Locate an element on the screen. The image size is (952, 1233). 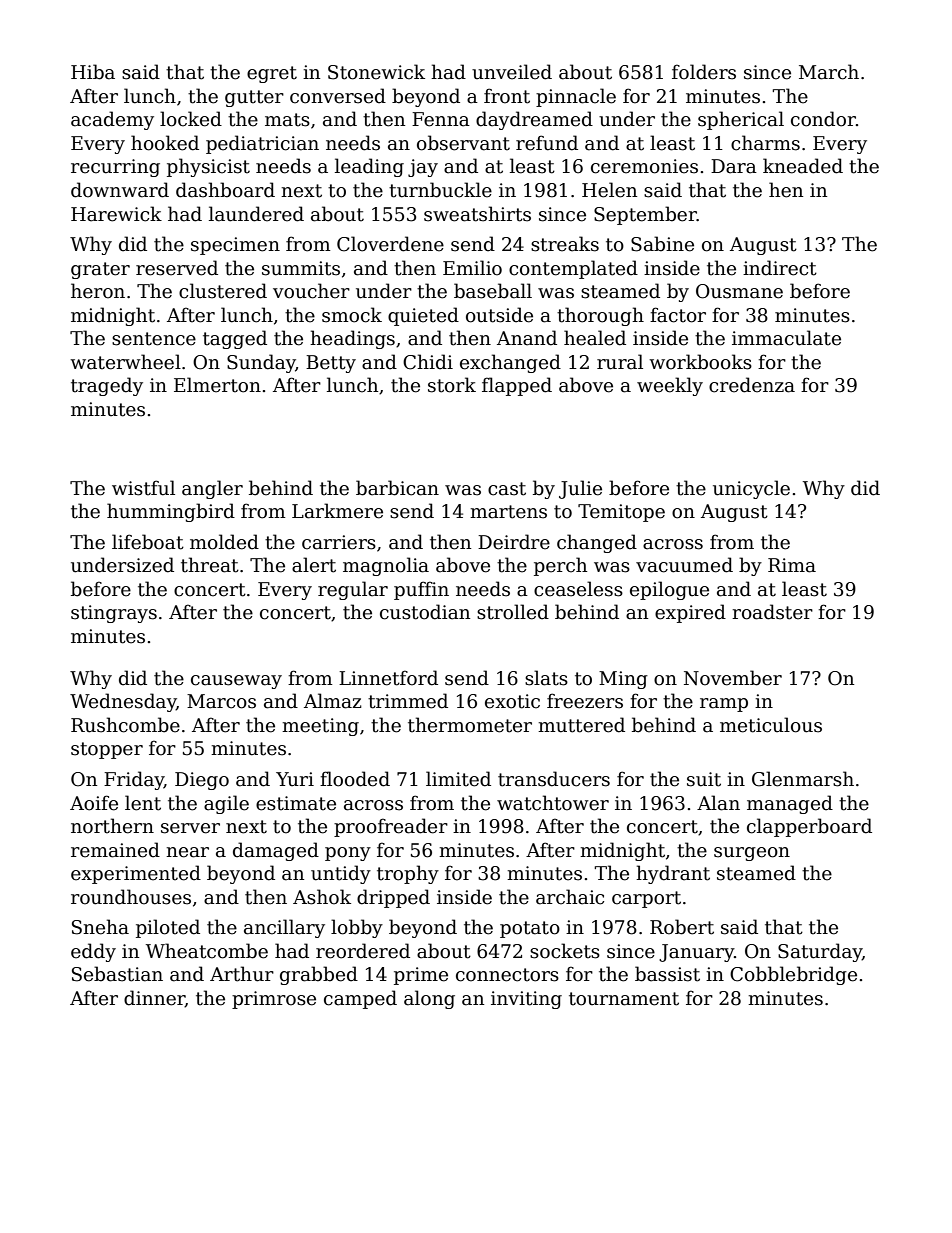
along is located at coordinates (429, 999).
